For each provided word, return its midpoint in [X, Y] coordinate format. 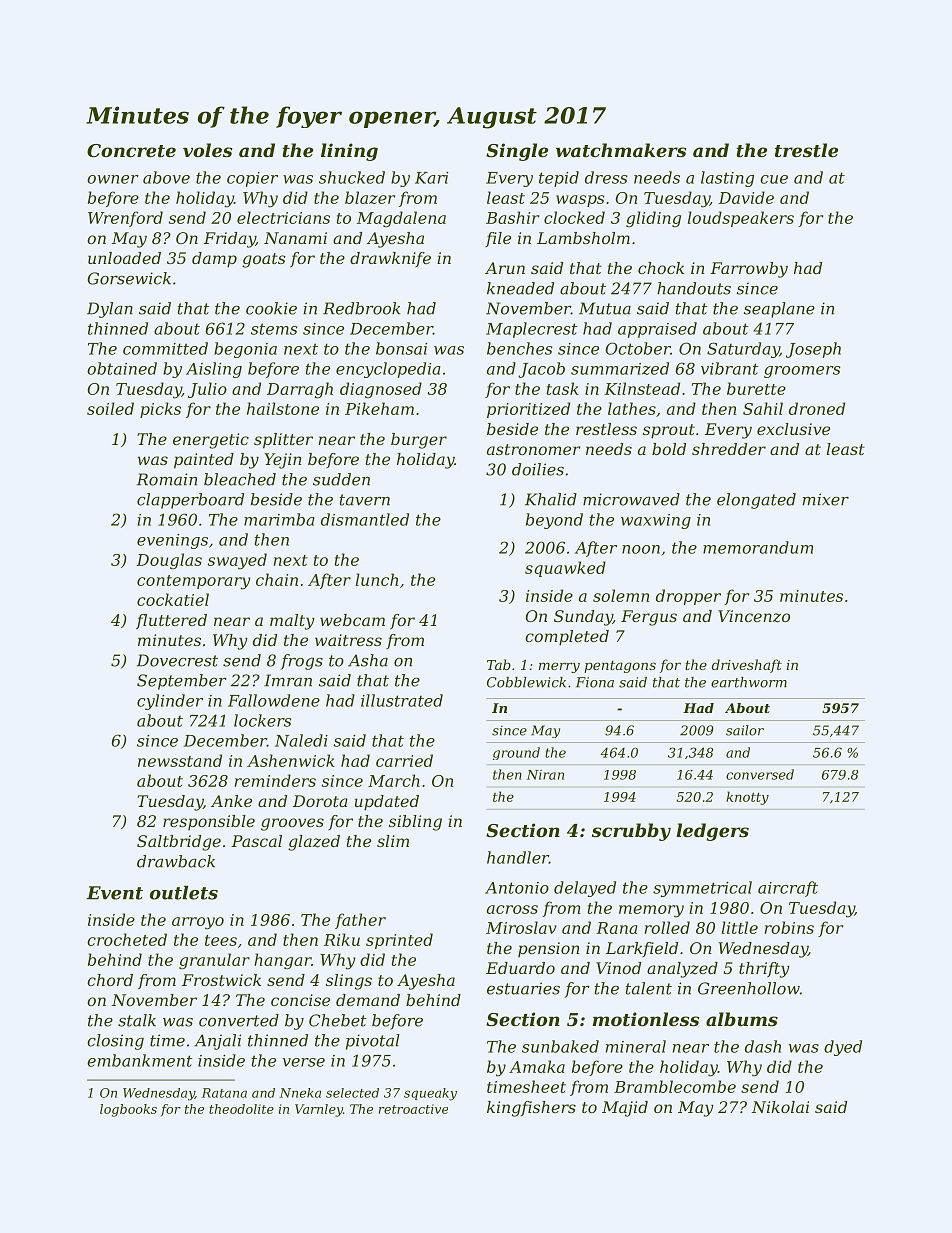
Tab [499, 664]
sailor [745, 730]
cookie [271, 308]
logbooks [128, 1110]
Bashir [512, 217]
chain [277, 579]
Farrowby [749, 270]
